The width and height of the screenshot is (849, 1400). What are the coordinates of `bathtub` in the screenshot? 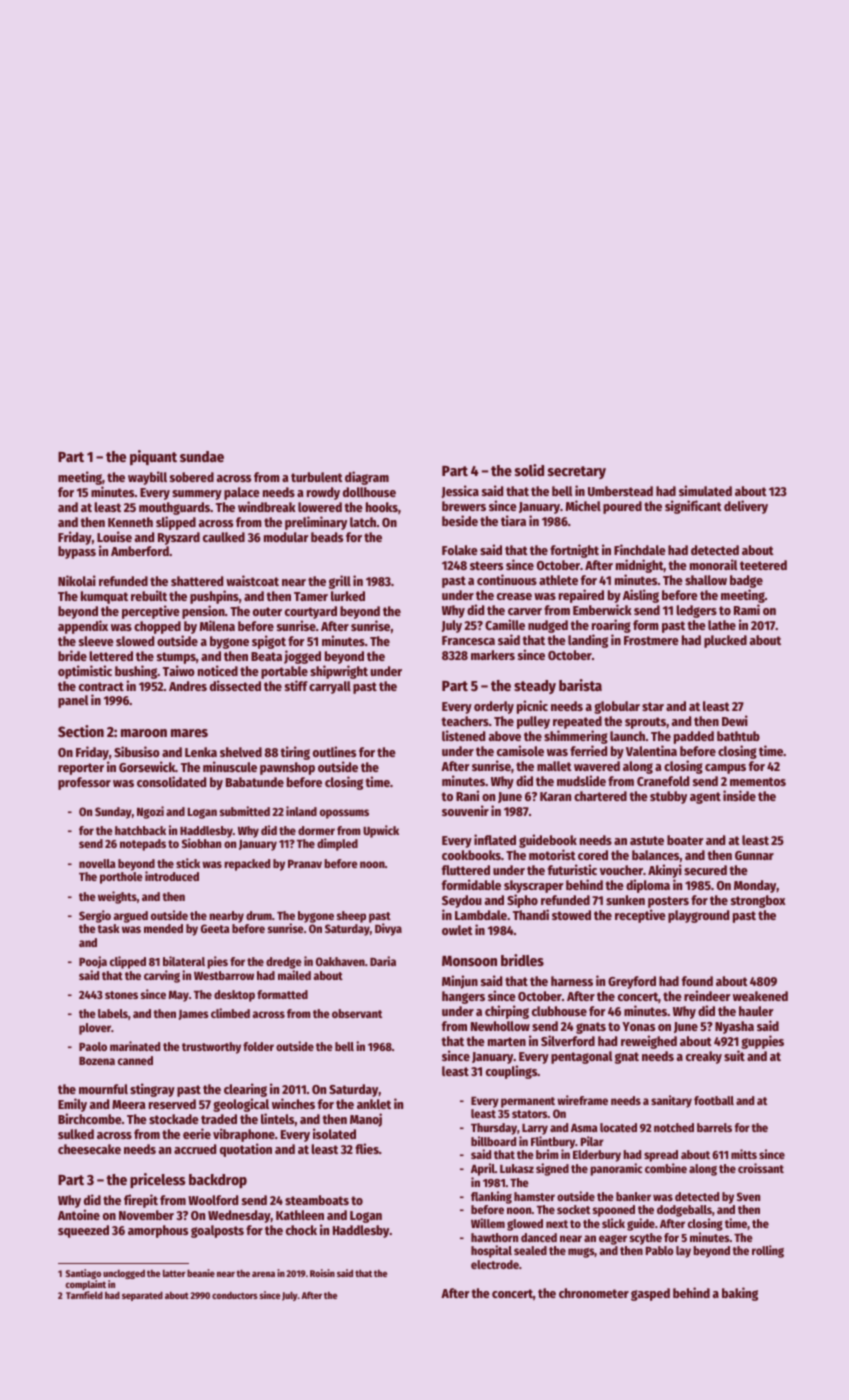 It's located at (738, 736).
